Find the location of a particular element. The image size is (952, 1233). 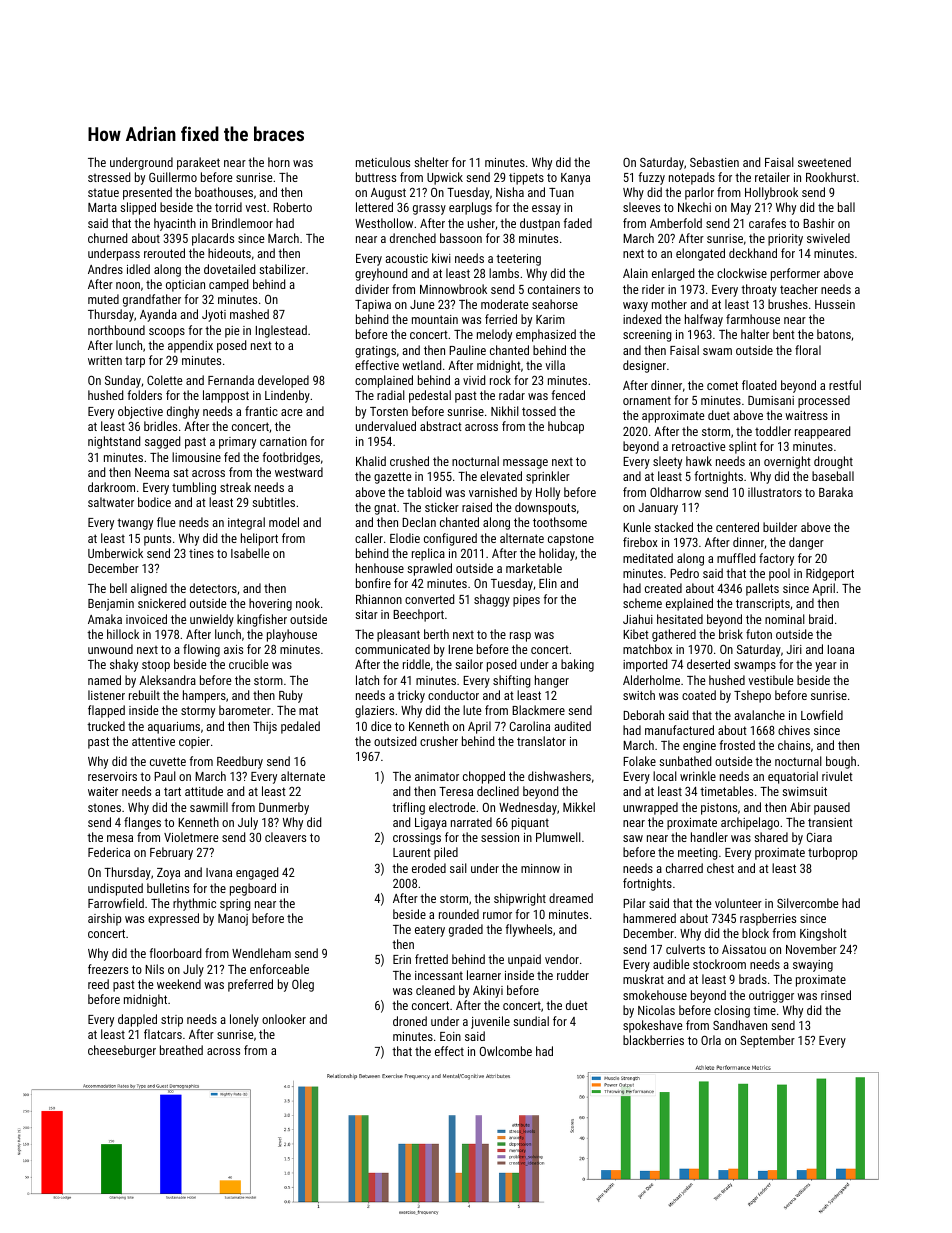

Abir is located at coordinates (800, 807).
